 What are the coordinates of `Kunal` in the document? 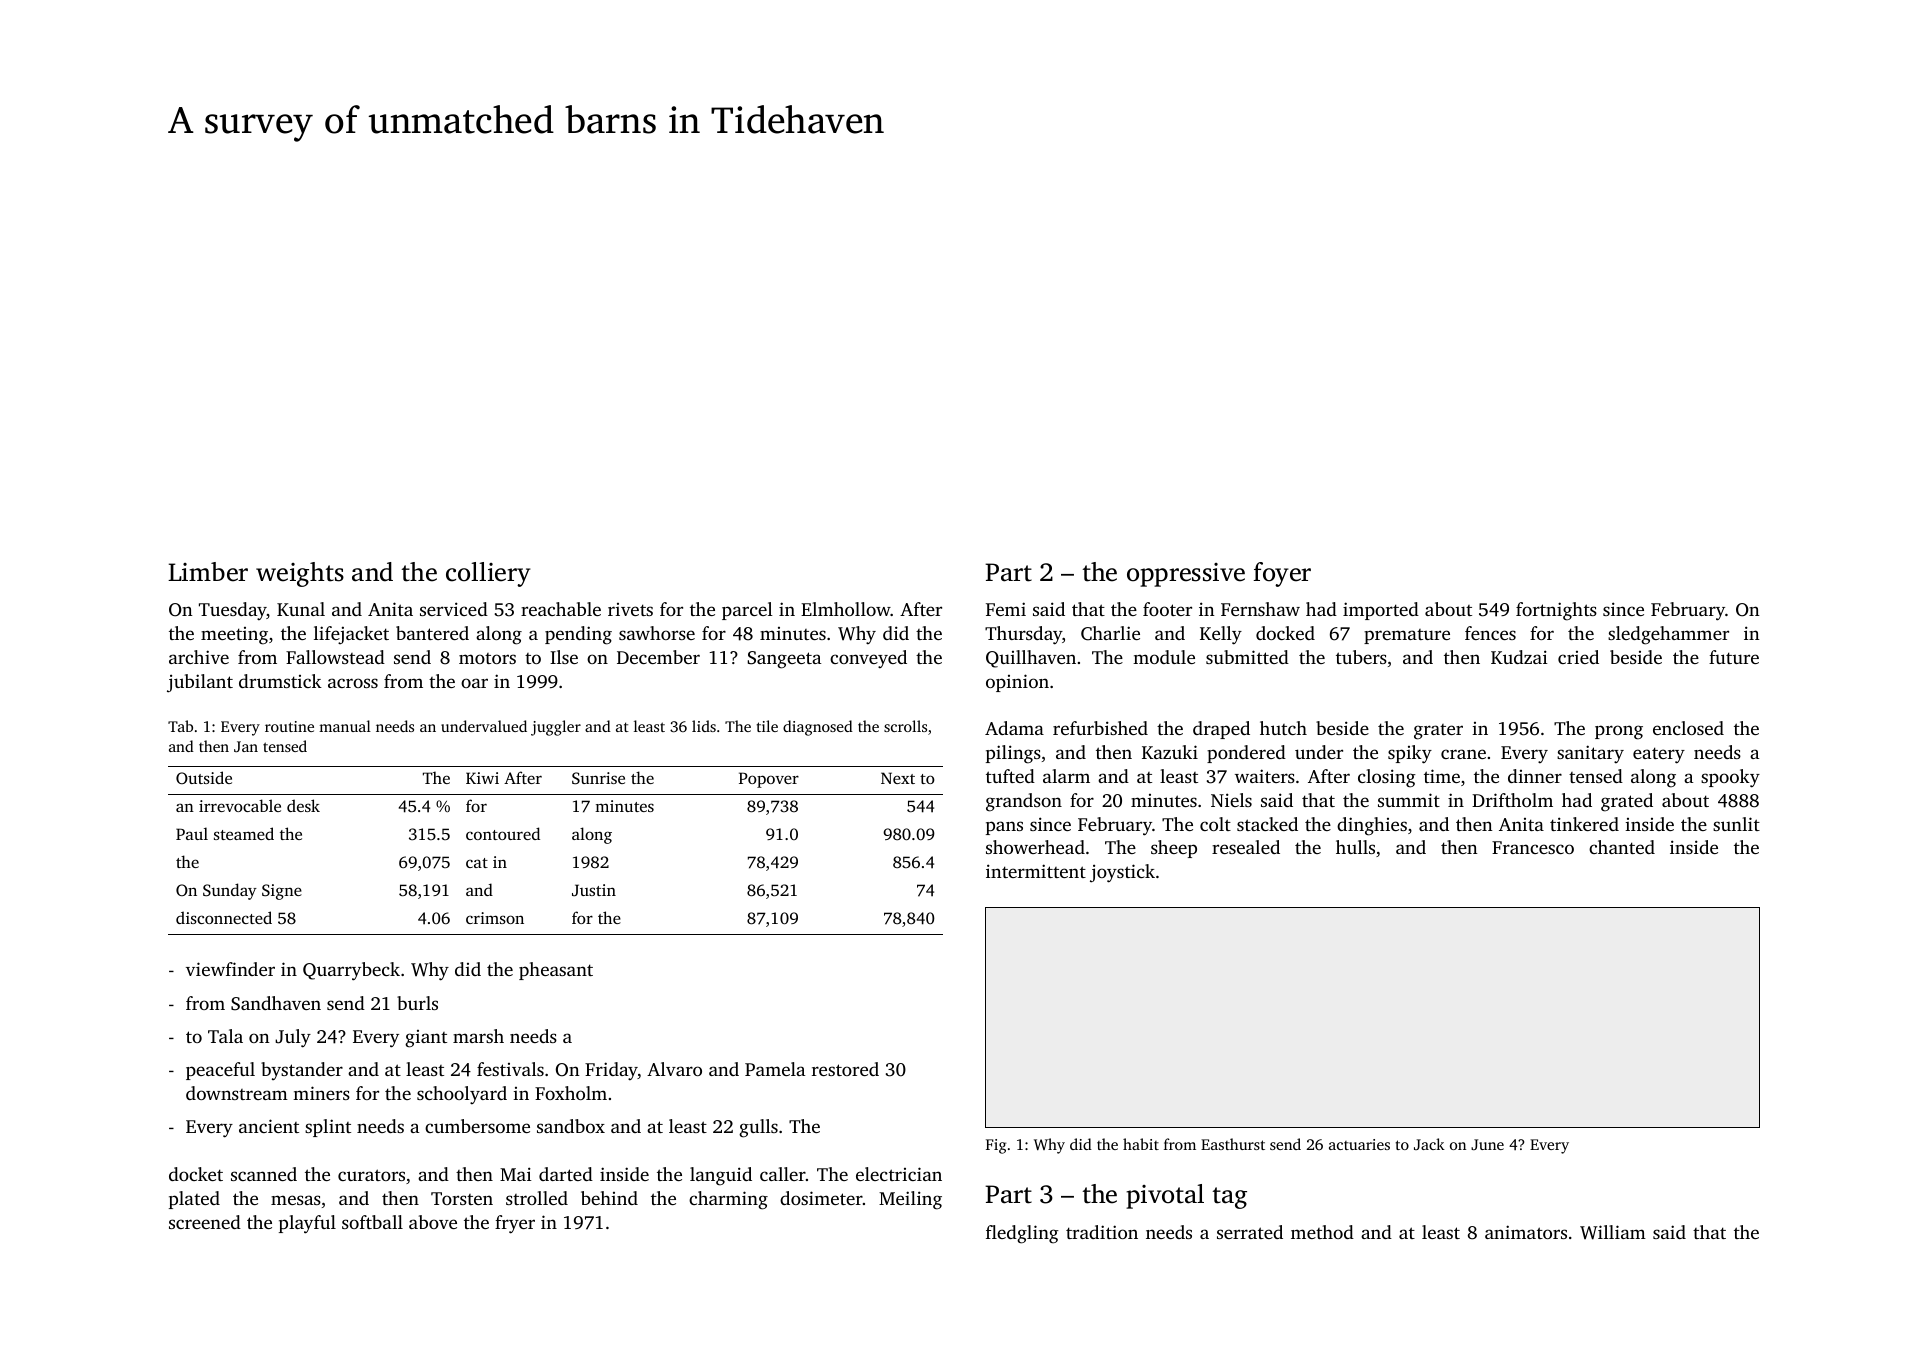 It's located at (301, 609).
